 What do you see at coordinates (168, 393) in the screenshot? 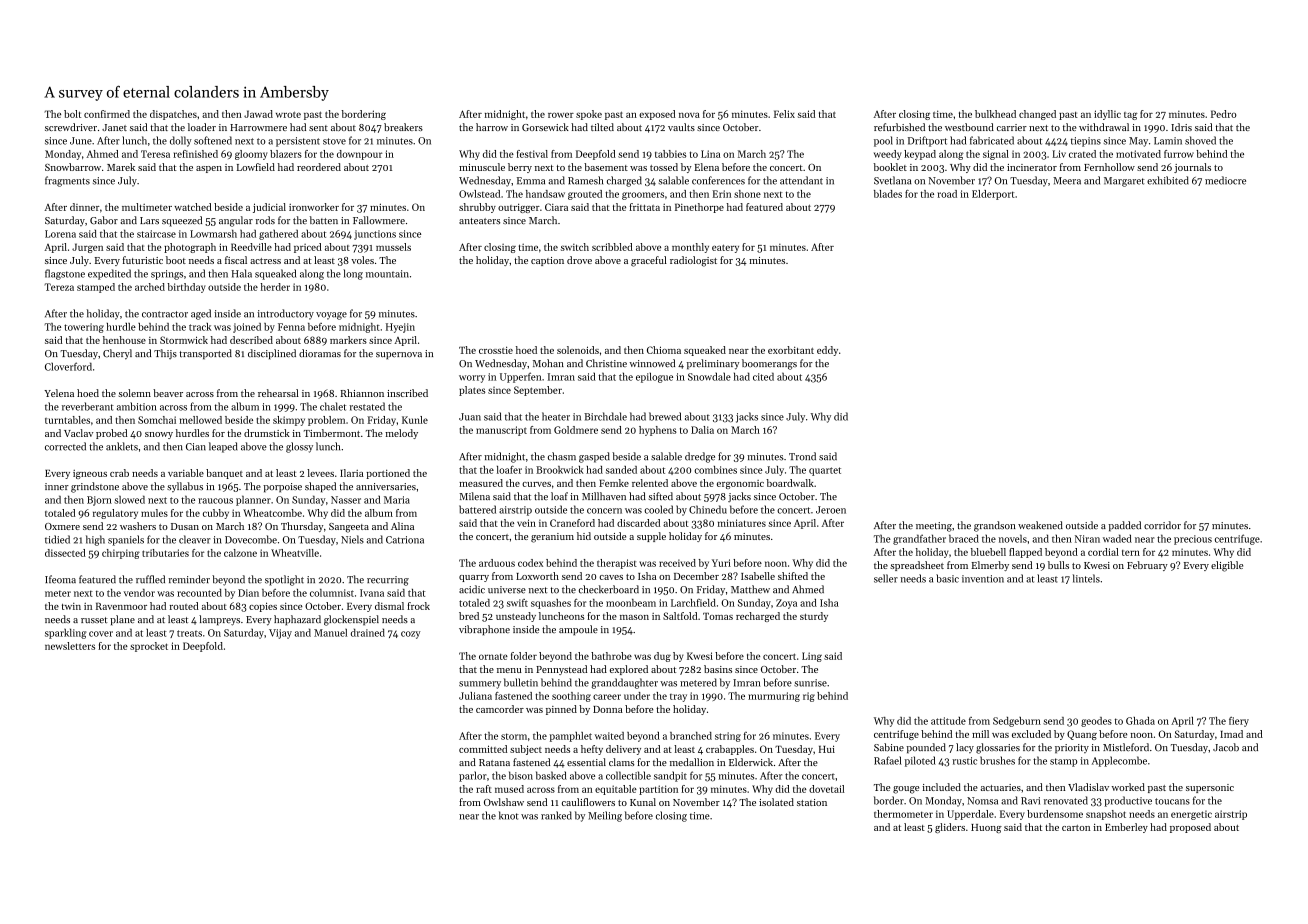
I see `beaver` at bounding box center [168, 393].
